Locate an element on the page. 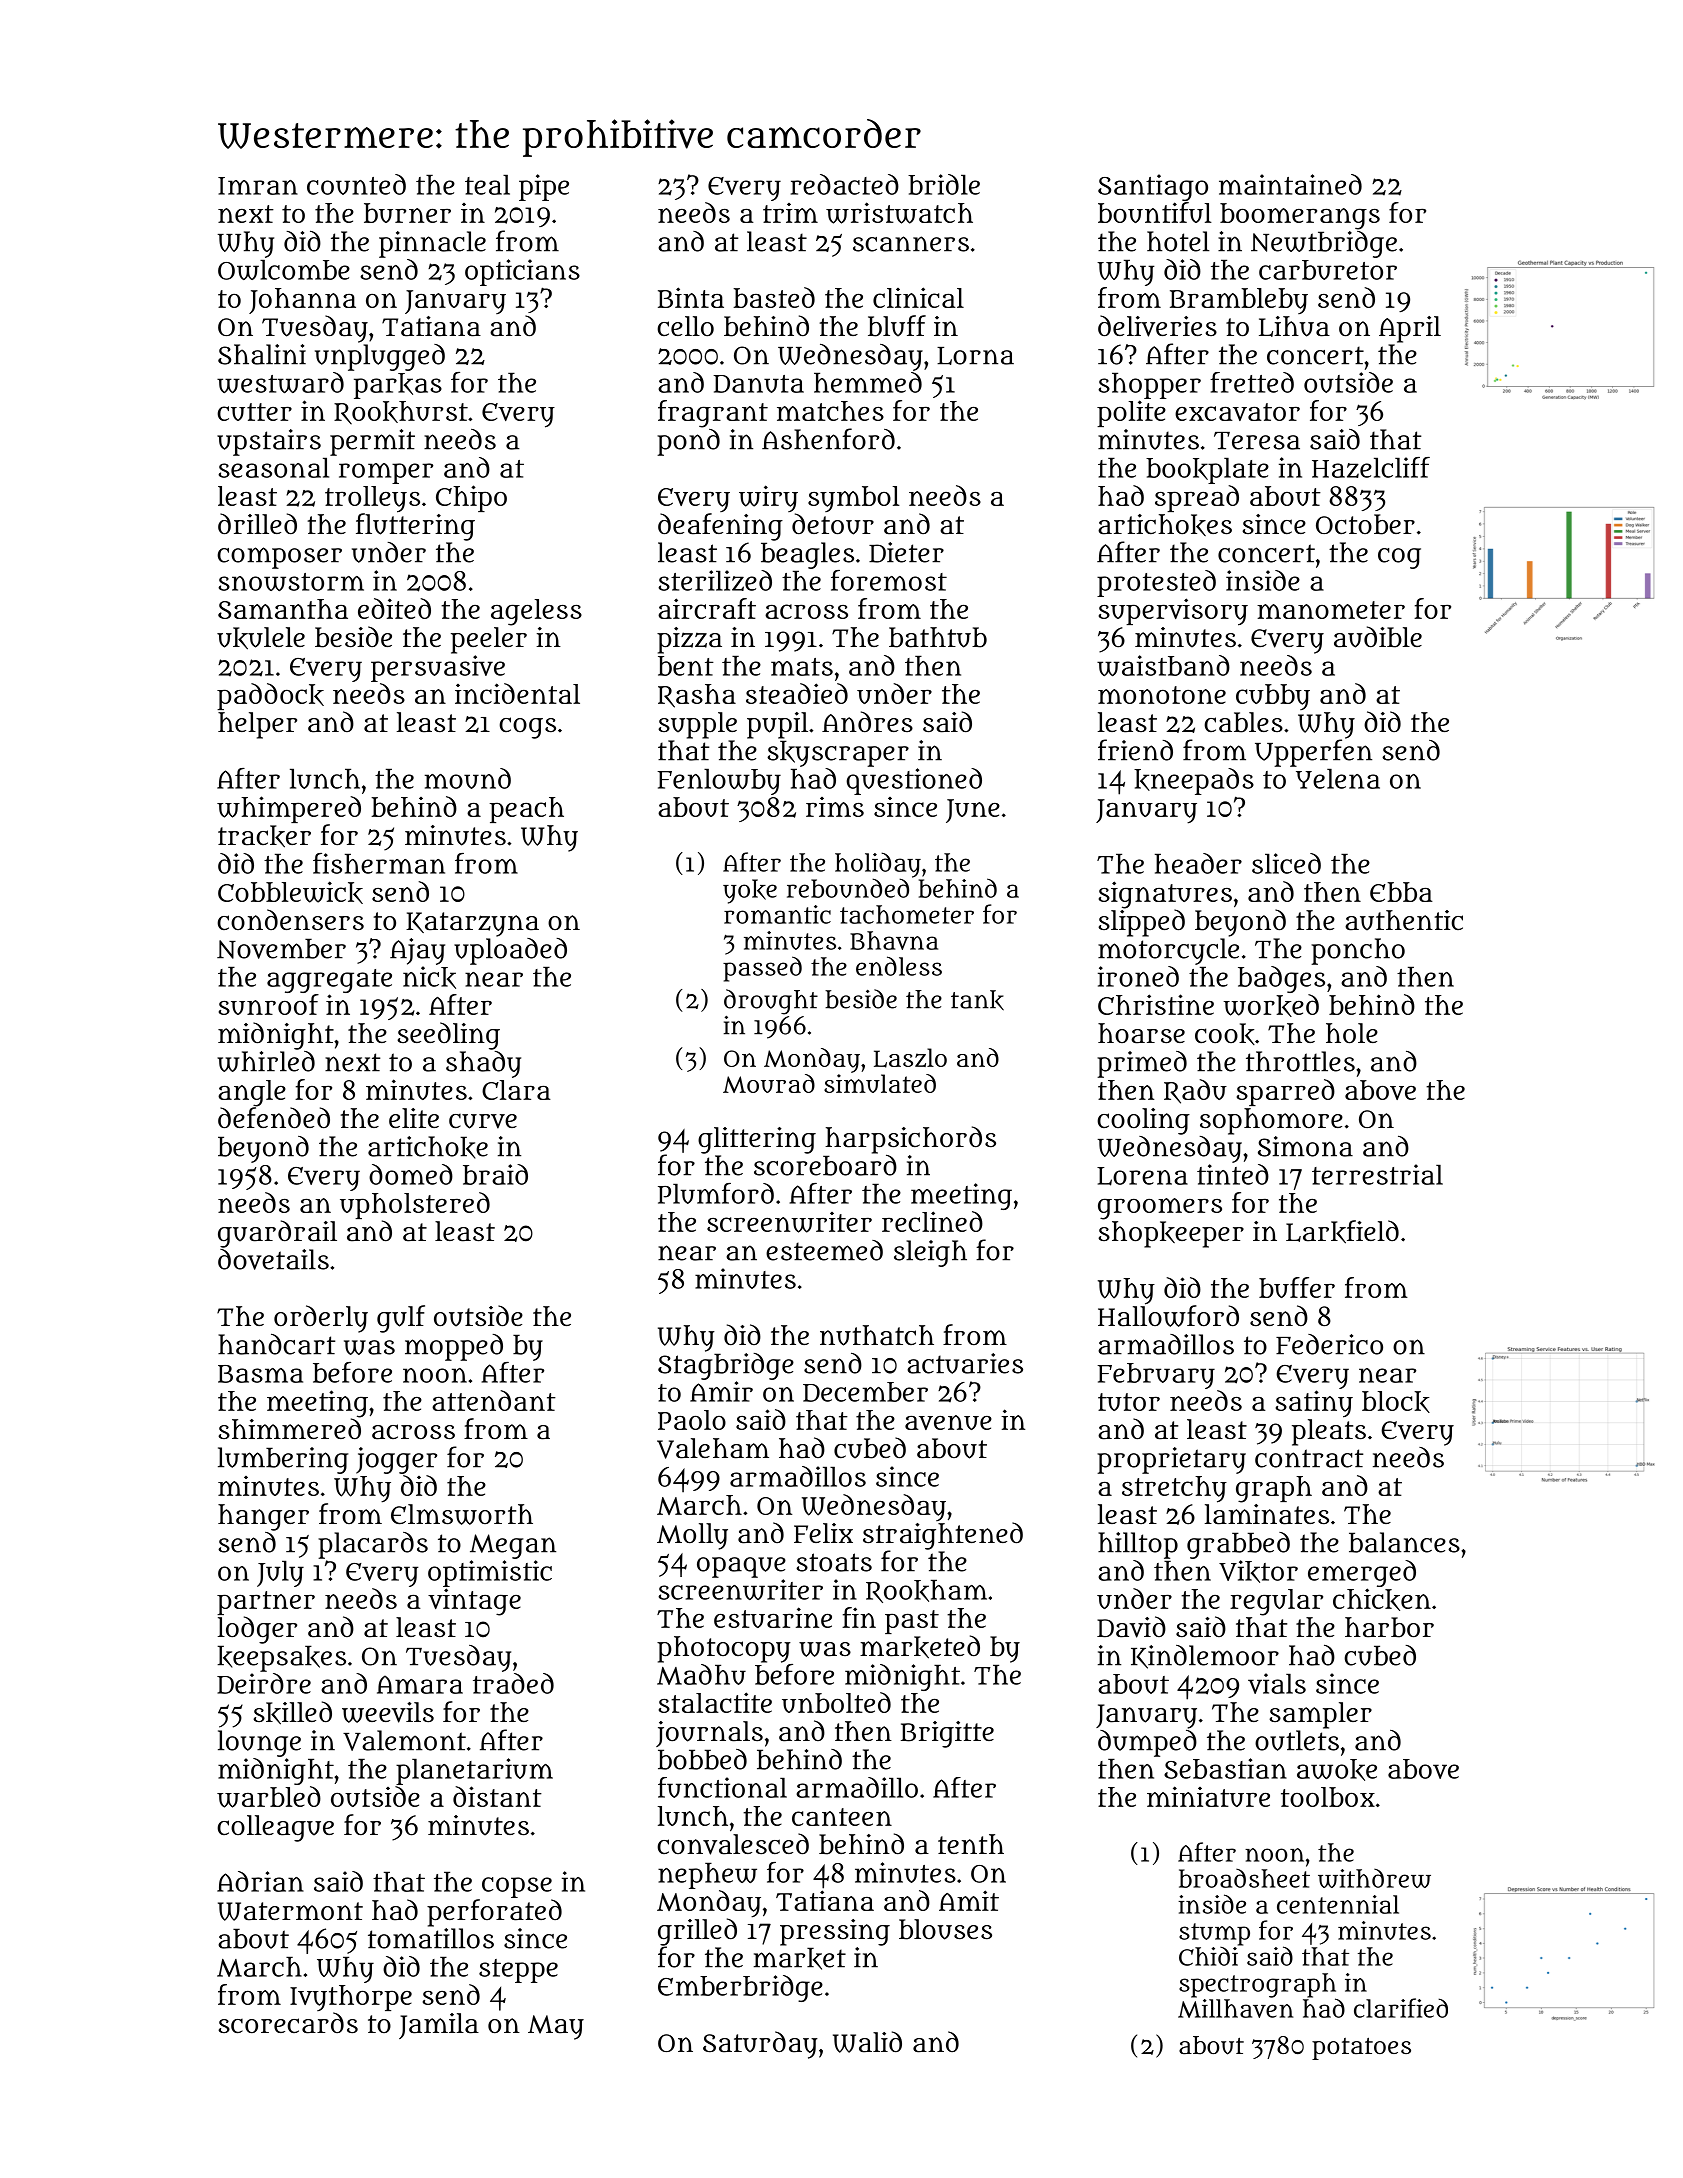 This page has height=2178, width=1683. Newtbridge is located at coordinates (1324, 244).
